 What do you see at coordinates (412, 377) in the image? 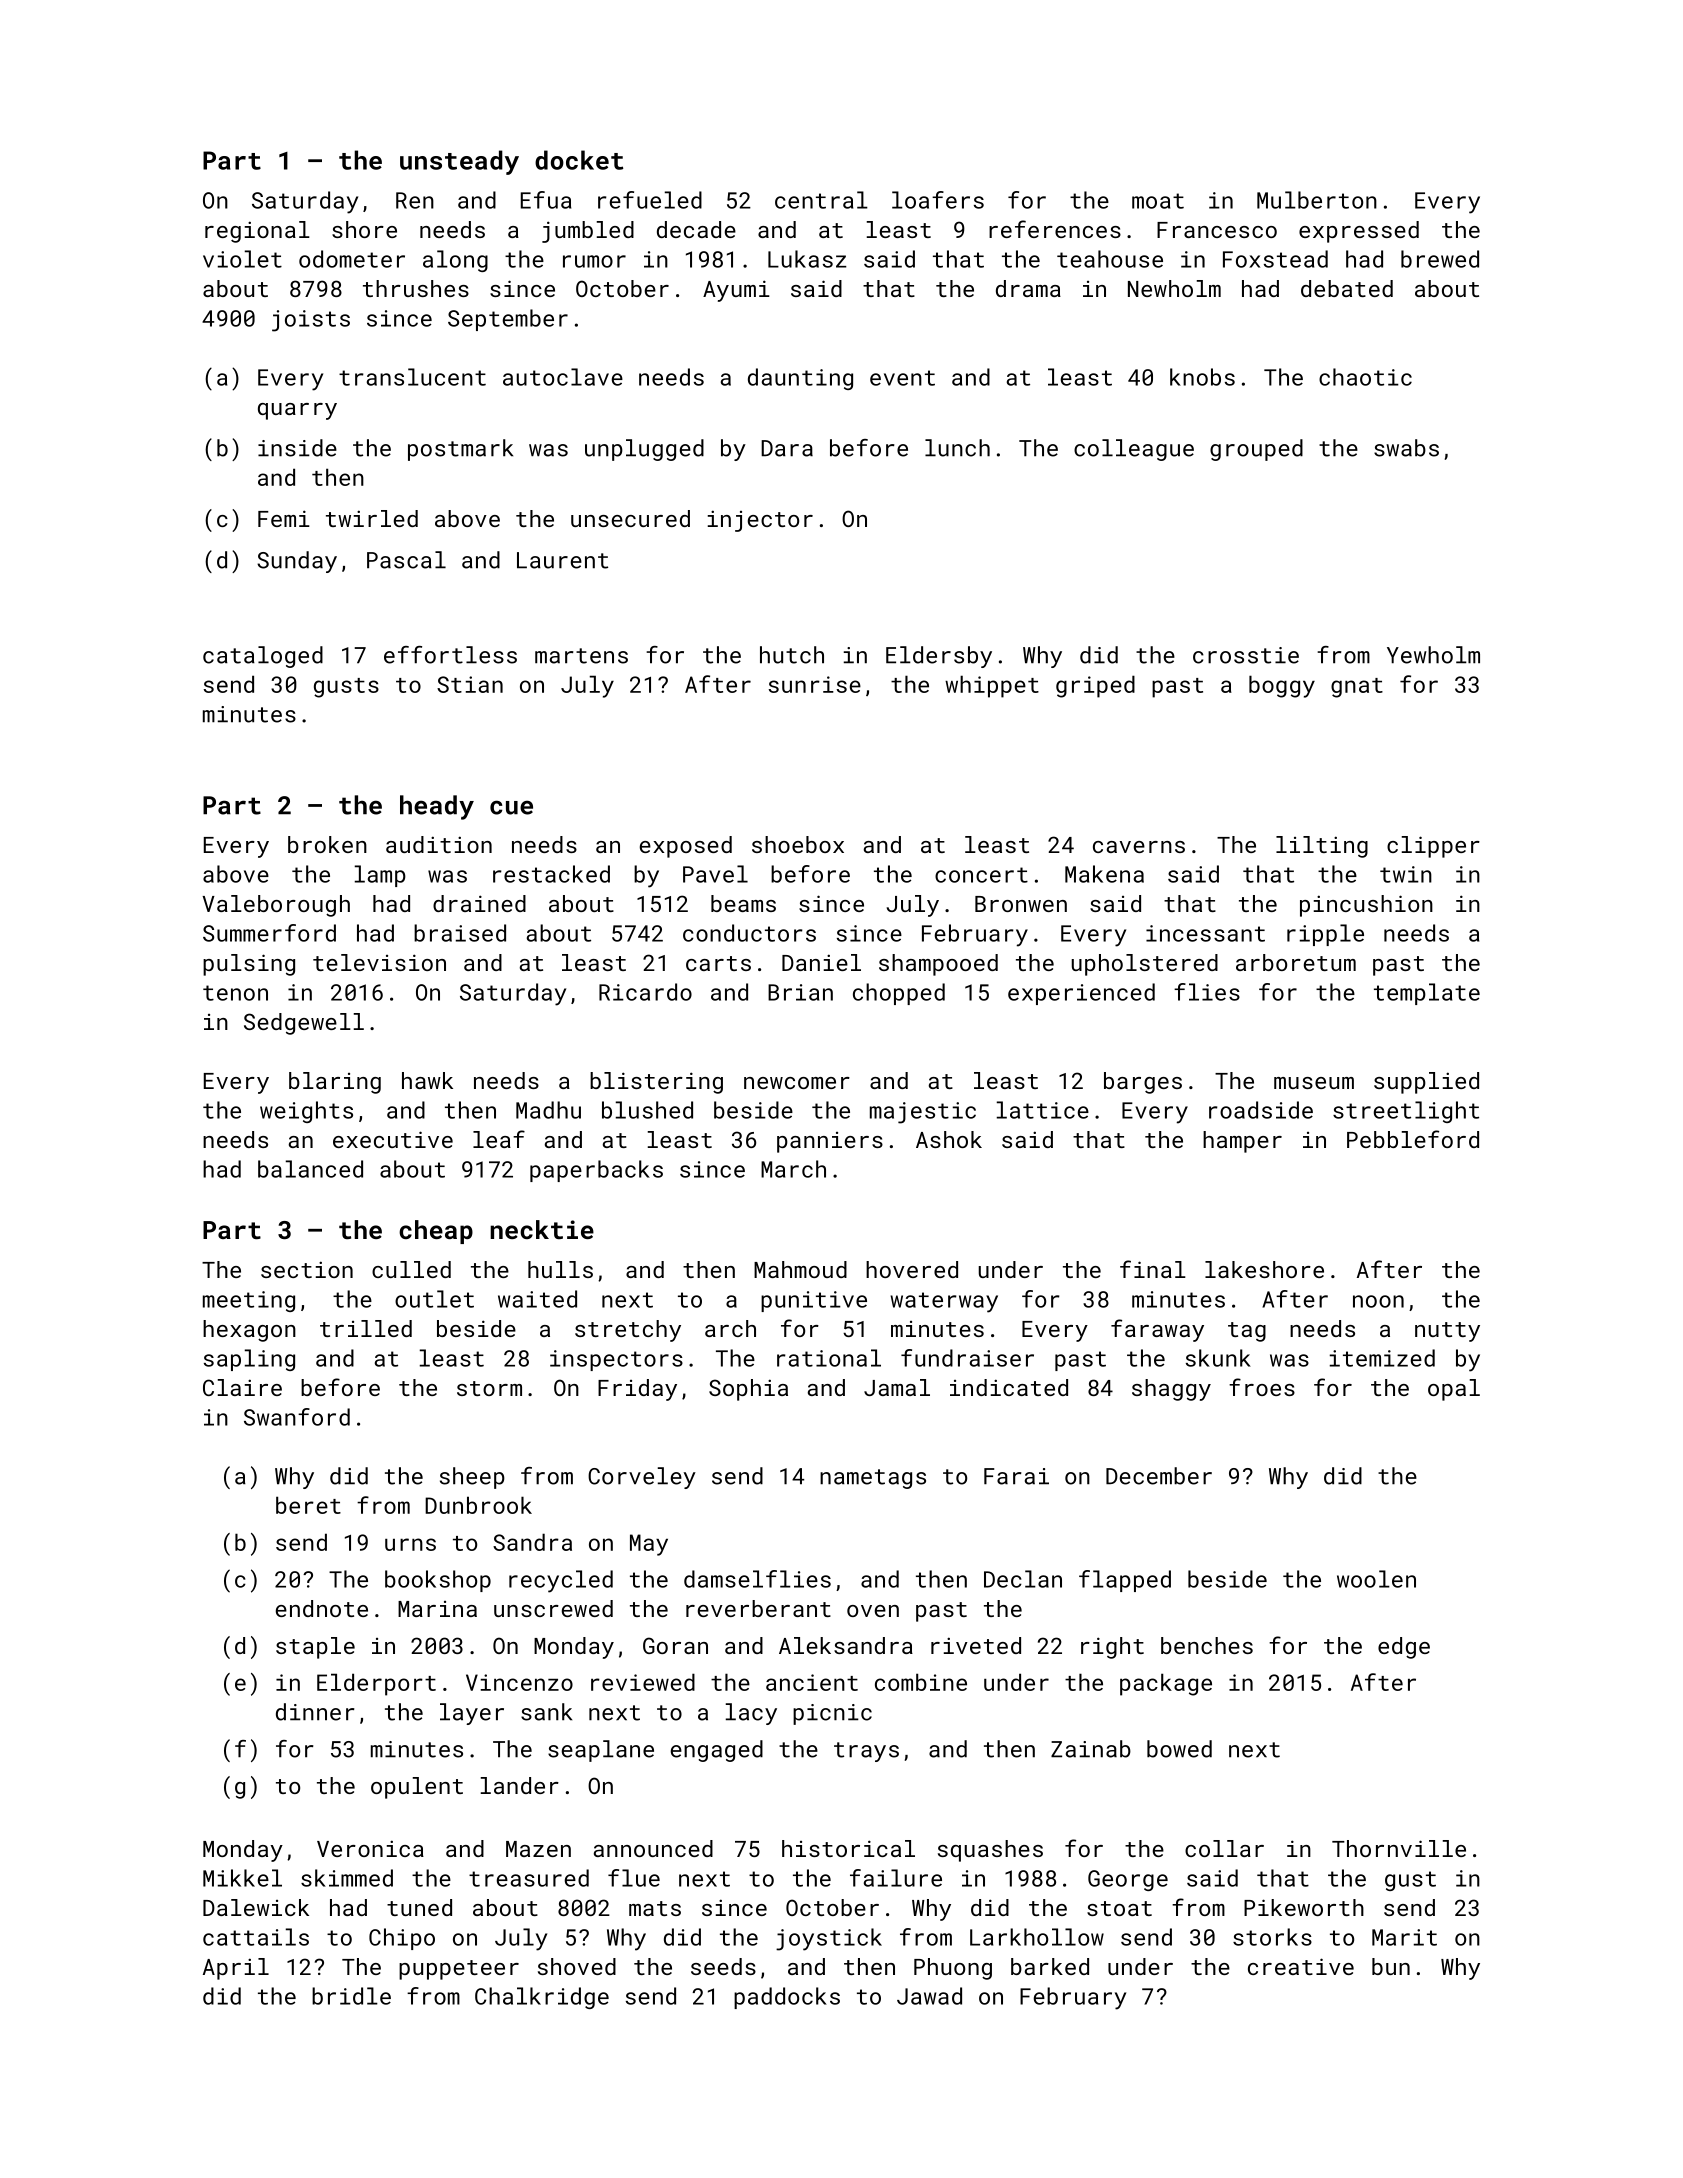
I see `translucent` at bounding box center [412, 377].
